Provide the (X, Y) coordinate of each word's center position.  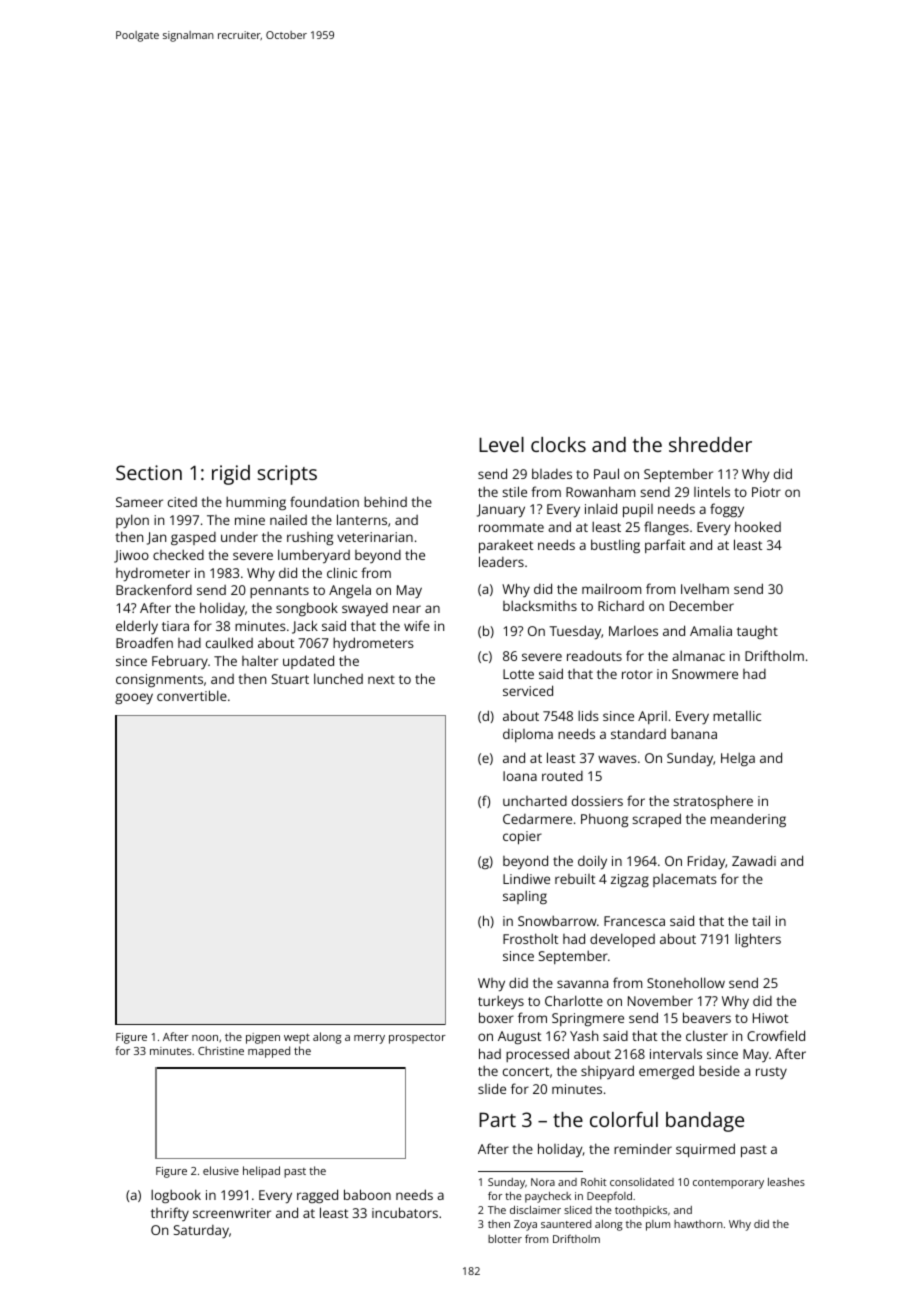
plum (658, 1225)
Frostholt (530, 938)
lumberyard (314, 556)
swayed (365, 609)
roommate (511, 527)
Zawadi (754, 860)
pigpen (263, 1038)
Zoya (525, 1225)
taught (757, 632)
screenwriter (232, 1213)
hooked (758, 526)
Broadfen (144, 642)
